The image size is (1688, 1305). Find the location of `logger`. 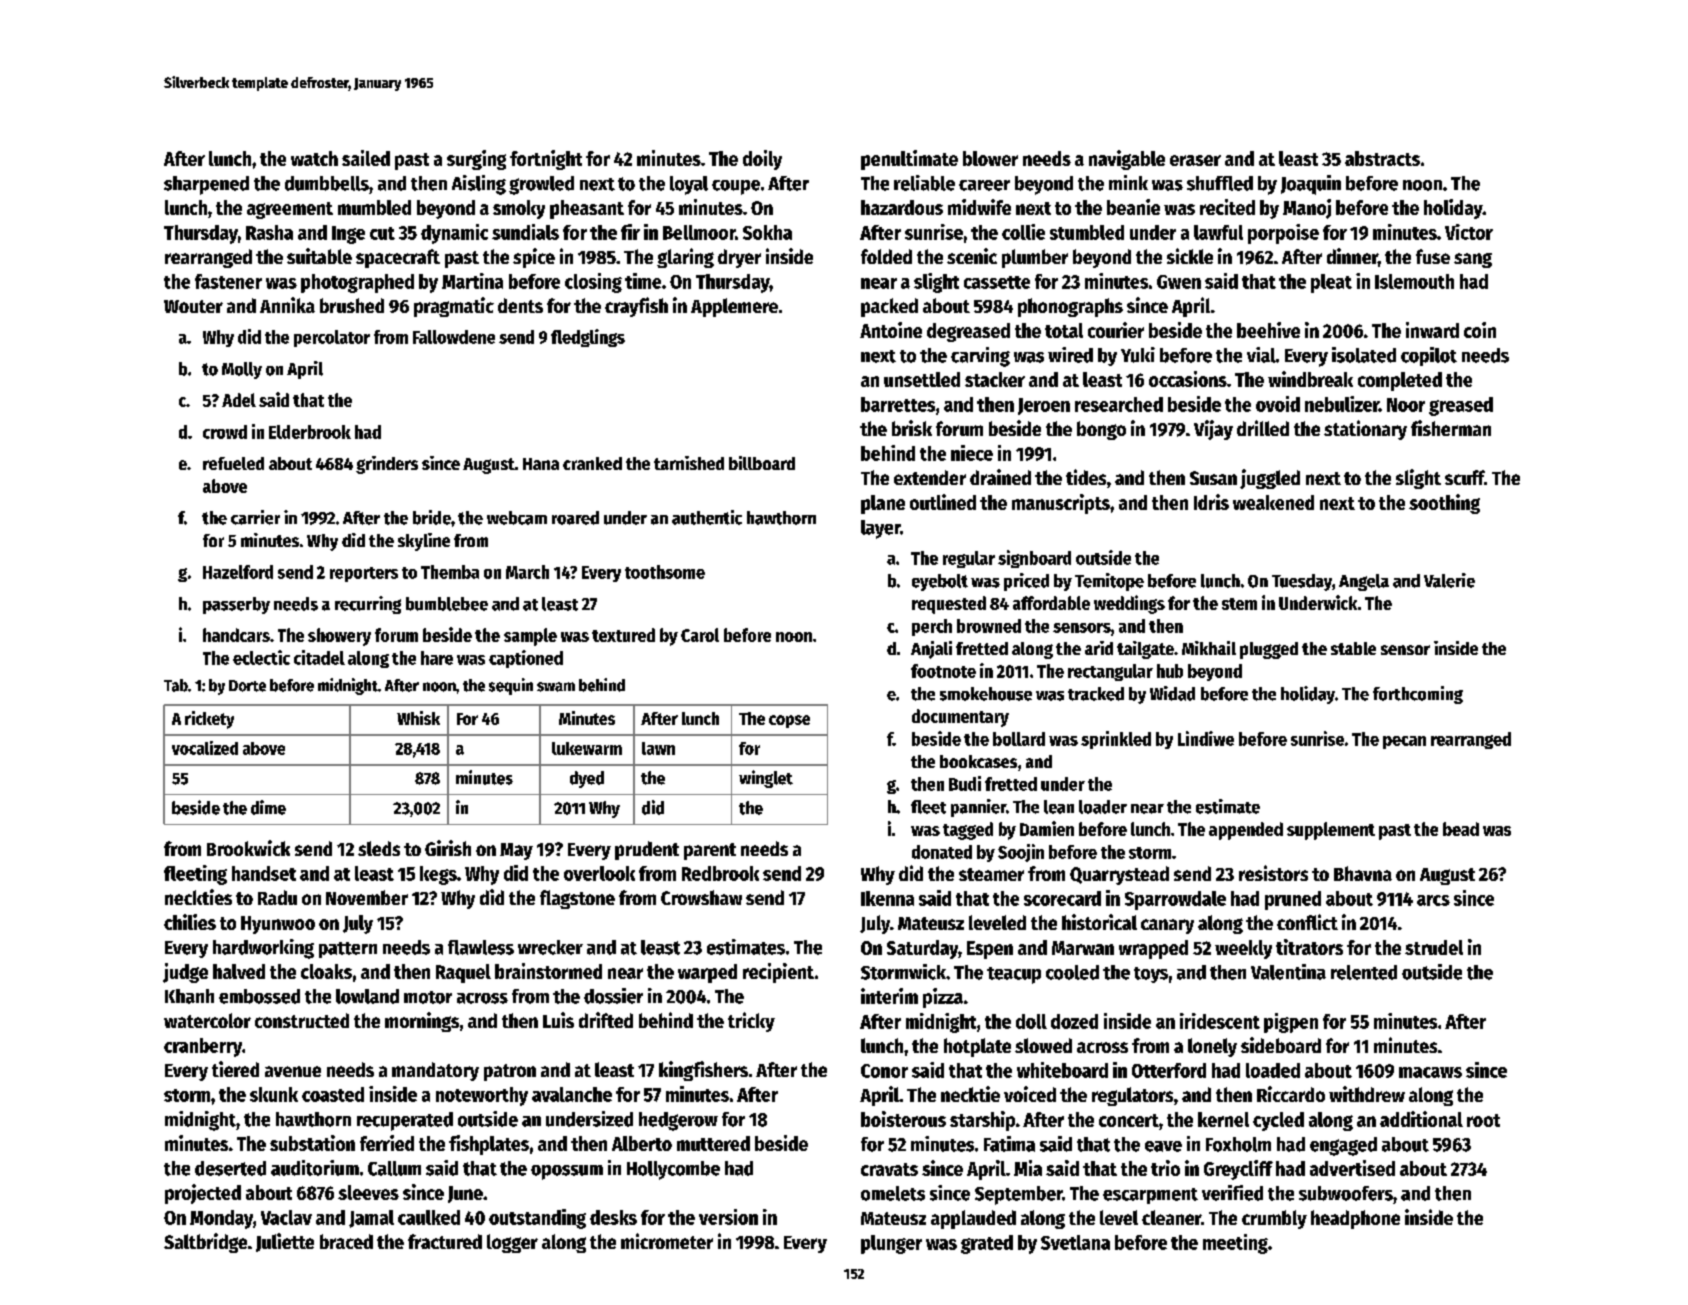

logger is located at coordinates (512, 1243).
